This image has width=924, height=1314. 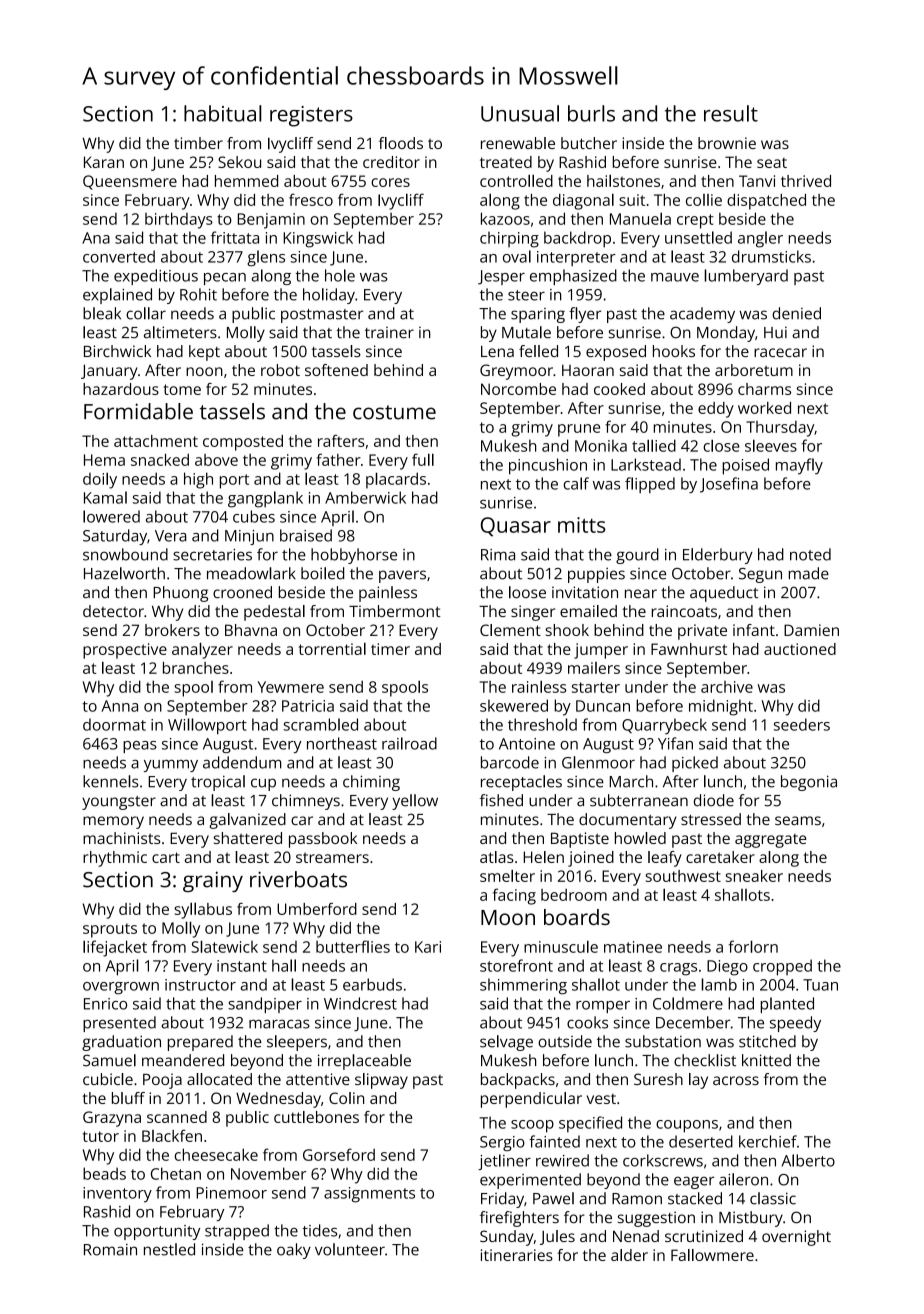 I want to click on storefront, so click(x=516, y=965).
